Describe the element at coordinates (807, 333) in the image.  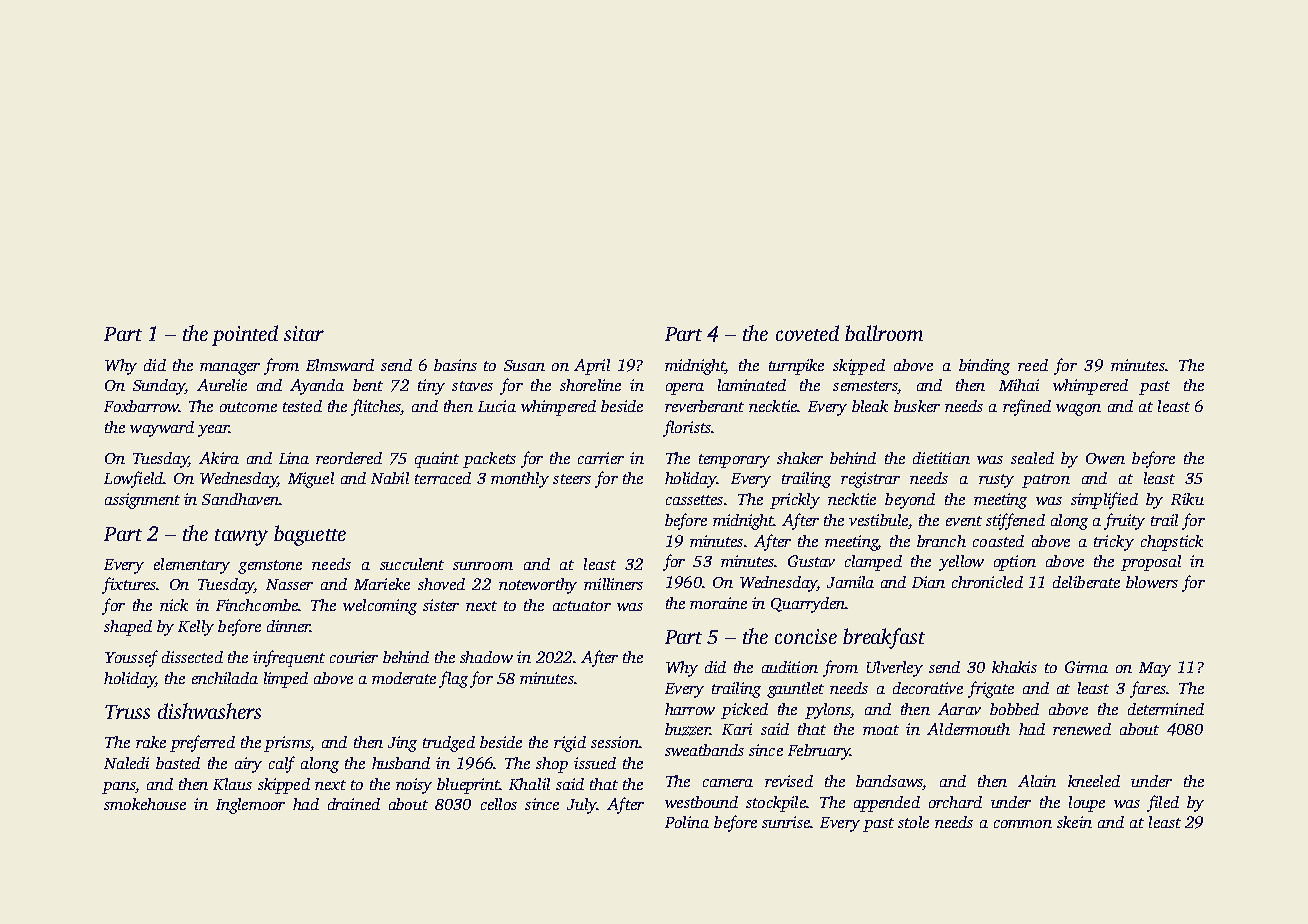
I see `coveted` at that location.
